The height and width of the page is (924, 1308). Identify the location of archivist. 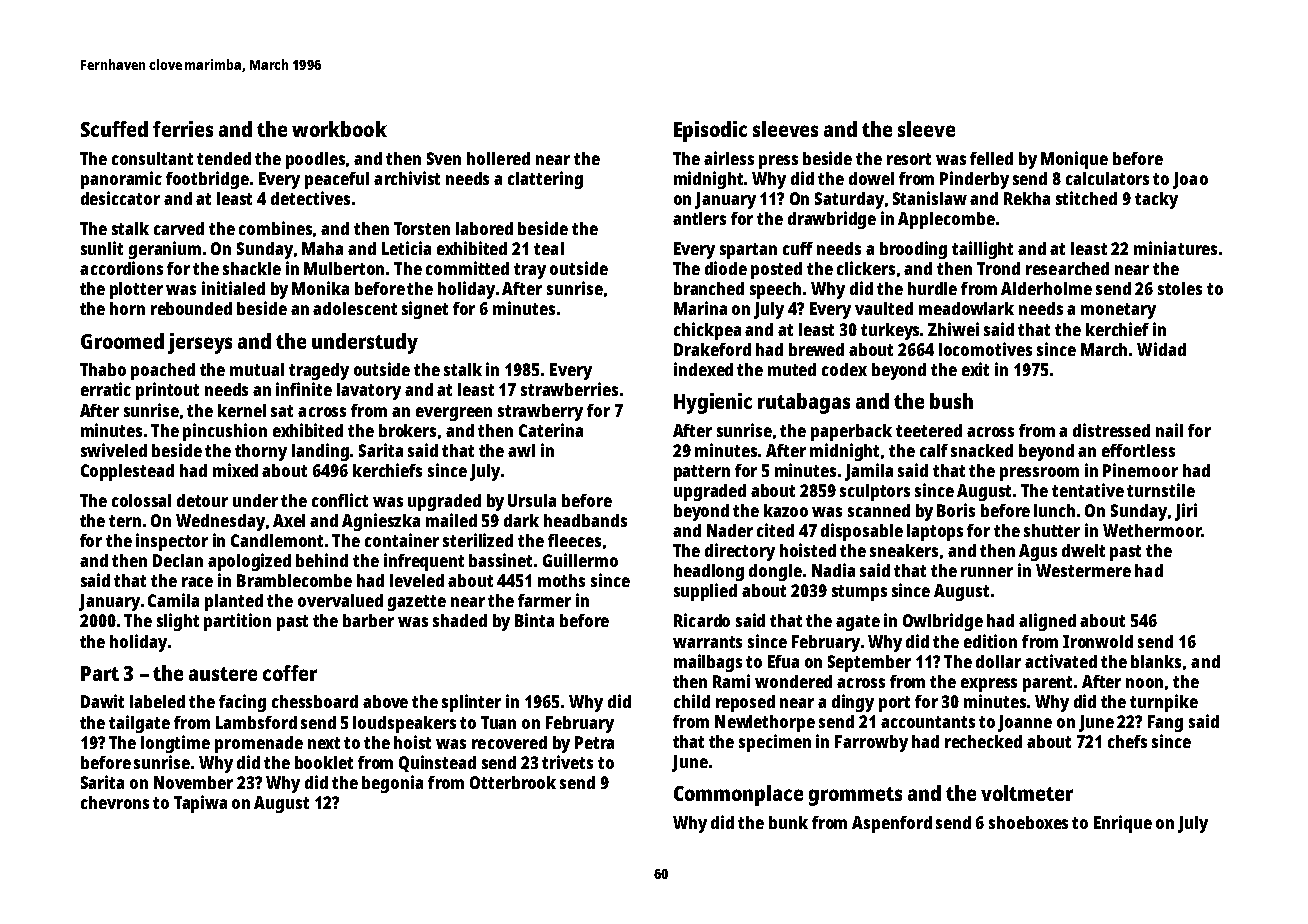
(407, 178).
